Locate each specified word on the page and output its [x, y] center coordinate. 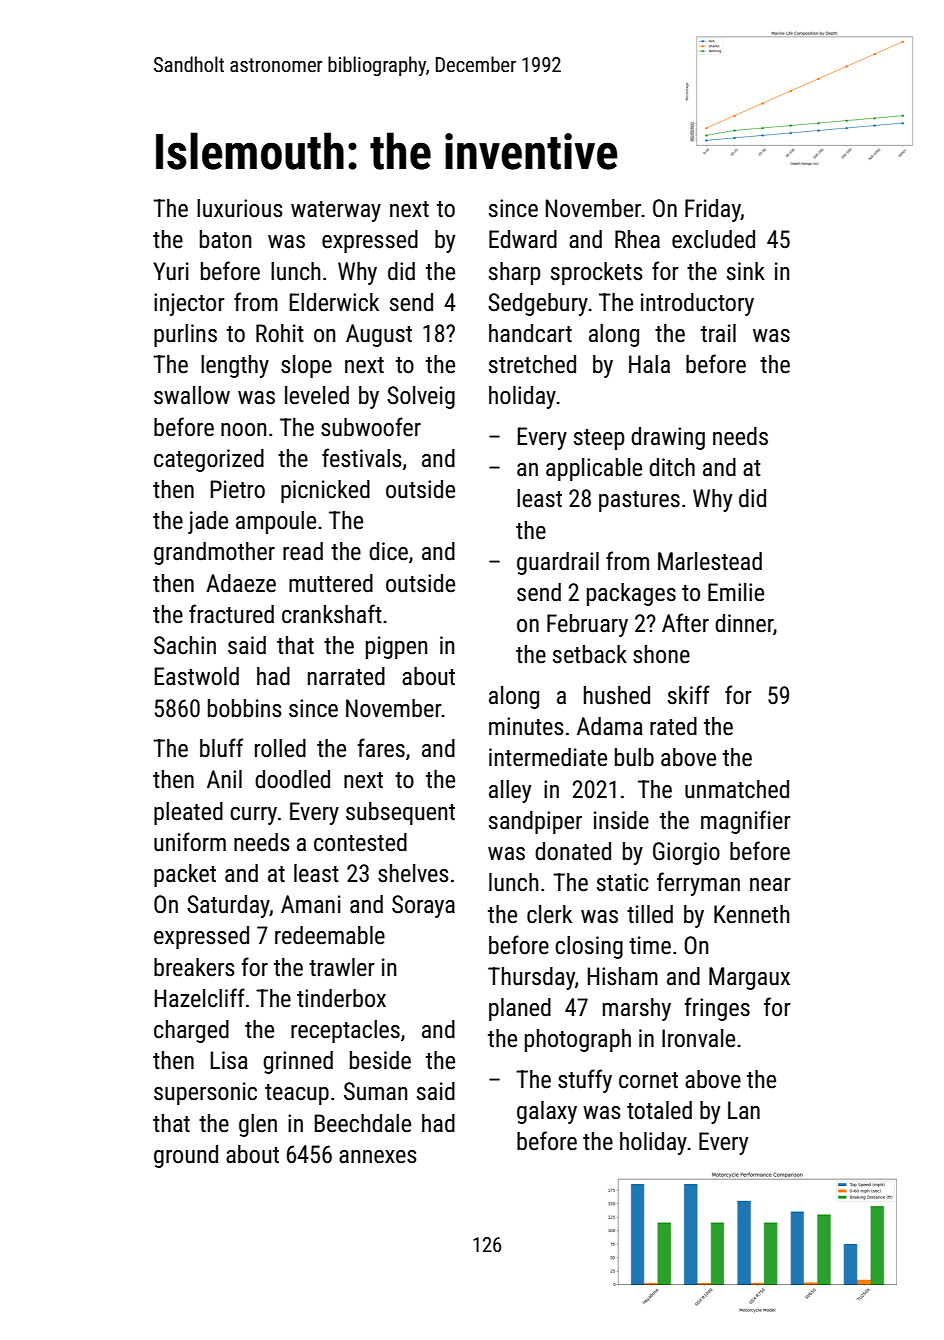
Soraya [423, 906]
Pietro [238, 489]
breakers [194, 967]
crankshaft [332, 614]
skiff [689, 695]
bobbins [245, 708]
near [770, 885]
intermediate [548, 757]
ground [186, 1156]
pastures [639, 501]
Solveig [421, 397]
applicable [594, 469]
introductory [697, 304]
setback [590, 654]
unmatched [737, 789]
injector [189, 304]
